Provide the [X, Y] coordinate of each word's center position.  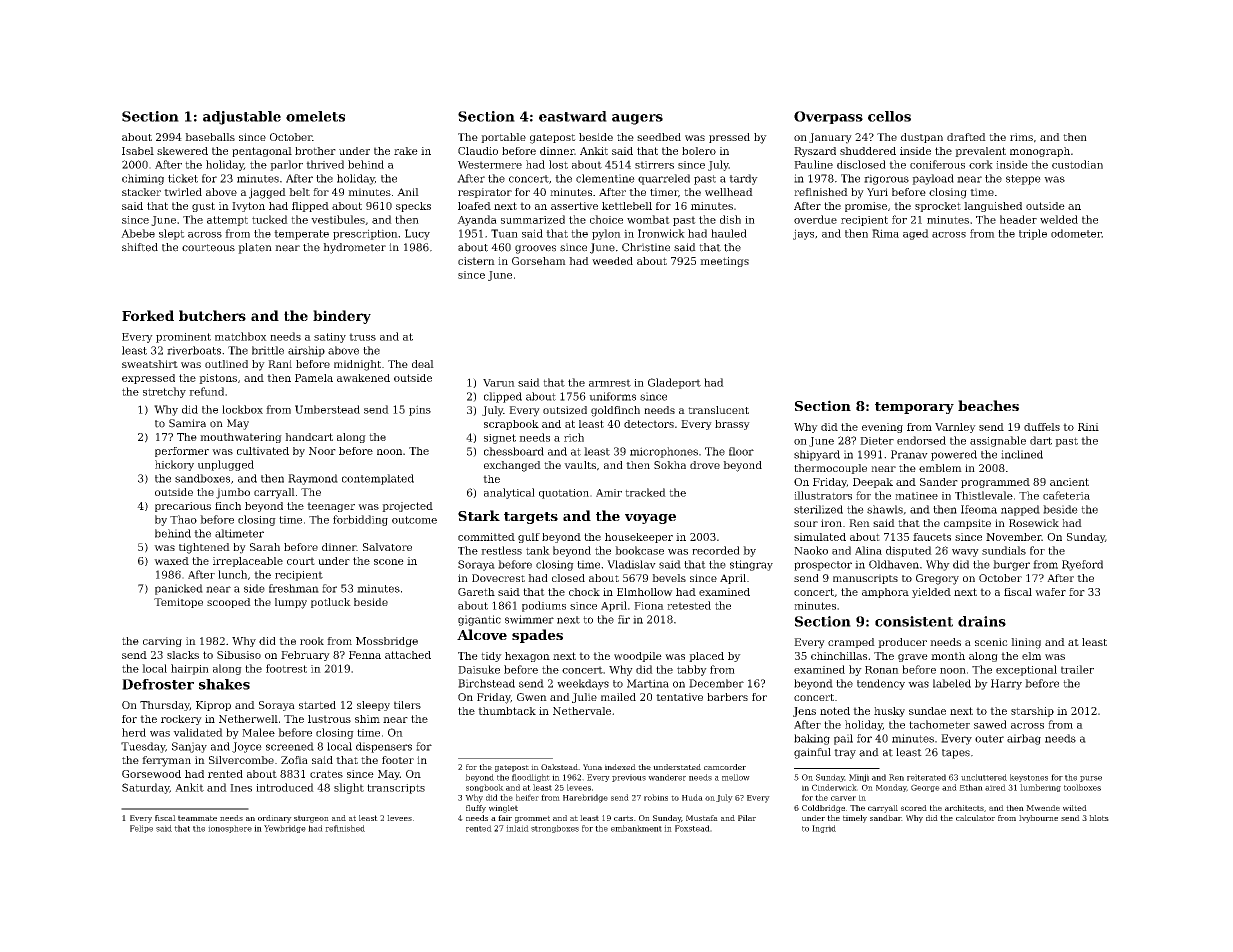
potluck [331, 603]
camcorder [725, 767]
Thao [183, 519]
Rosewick [1034, 523]
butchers [212, 315]
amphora [885, 593]
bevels [669, 578]
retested [689, 605]
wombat [648, 219]
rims [1021, 137]
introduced [285, 787]
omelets [315, 116]
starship [1032, 712]
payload [933, 179]
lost [558, 164]
